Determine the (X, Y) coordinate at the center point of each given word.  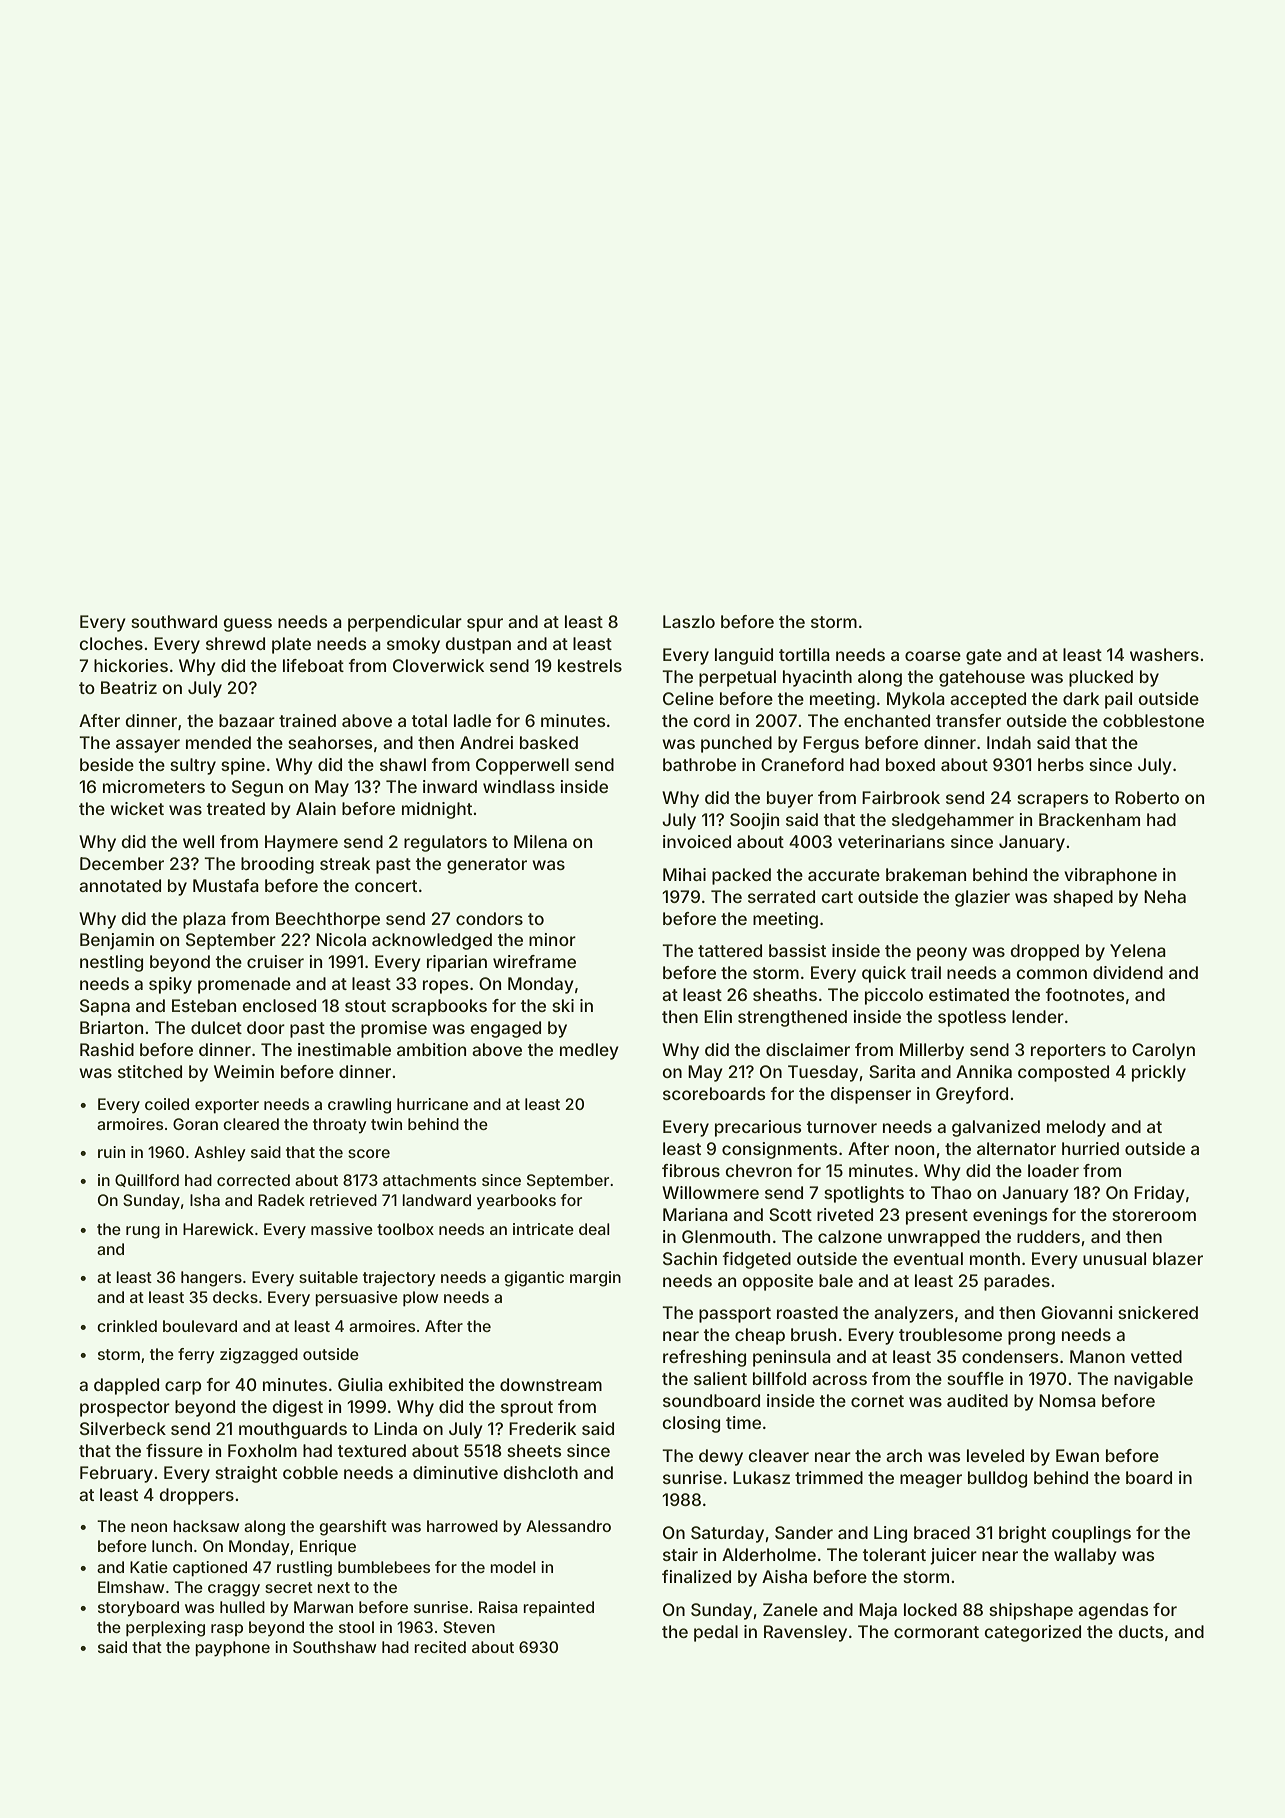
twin (386, 1124)
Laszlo (689, 621)
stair (680, 1554)
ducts (1141, 1631)
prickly (1159, 1073)
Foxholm (262, 1450)
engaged (505, 1029)
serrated (781, 896)
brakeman (926, 874)
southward (174, 621)
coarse (933, 656)
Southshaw (335, 1647)
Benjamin (117, 941)
